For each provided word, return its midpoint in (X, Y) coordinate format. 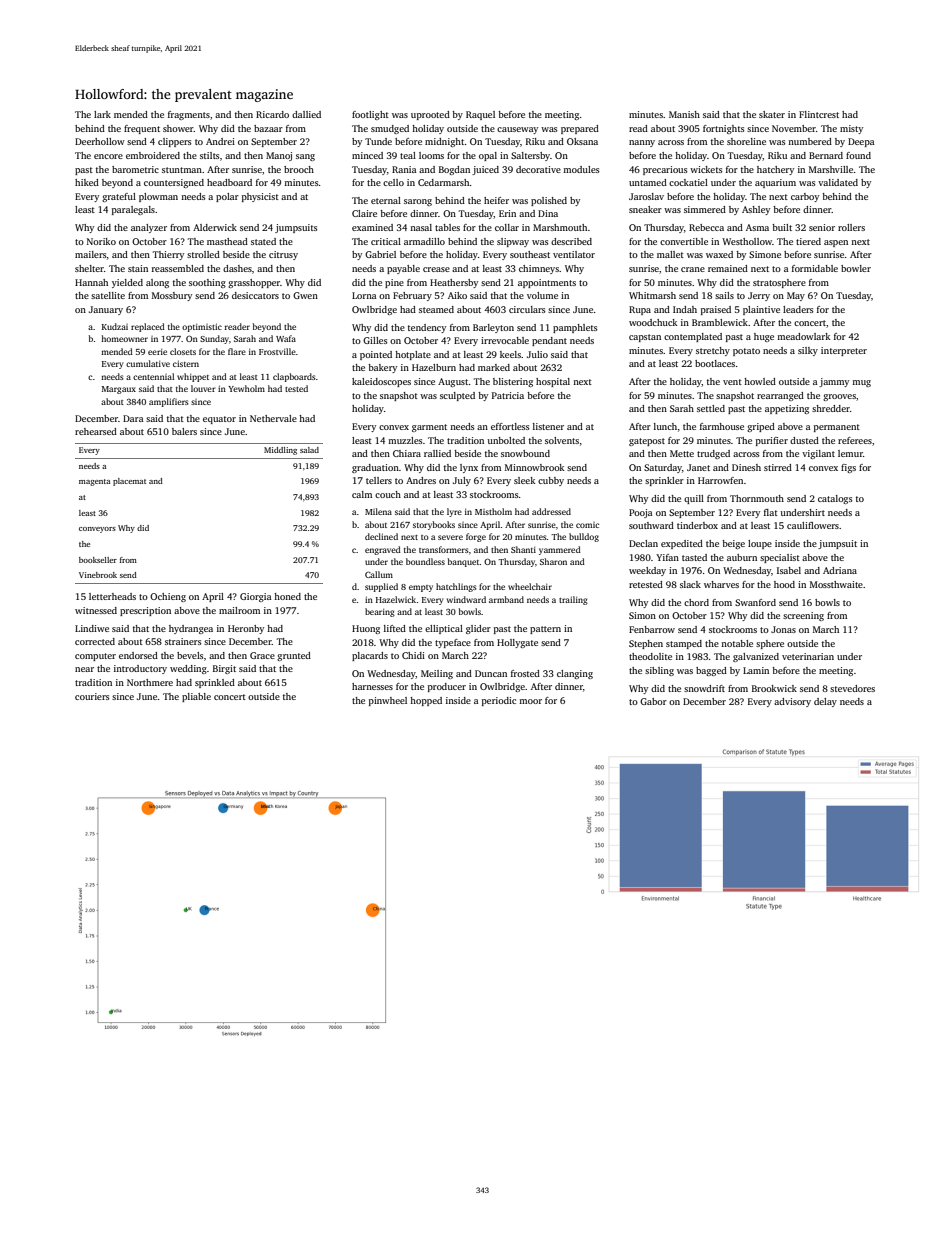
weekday (647, 571)
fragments (189, 115)
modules (581, 169)
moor (530, 701)
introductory (140, 669)
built (782, 227)
